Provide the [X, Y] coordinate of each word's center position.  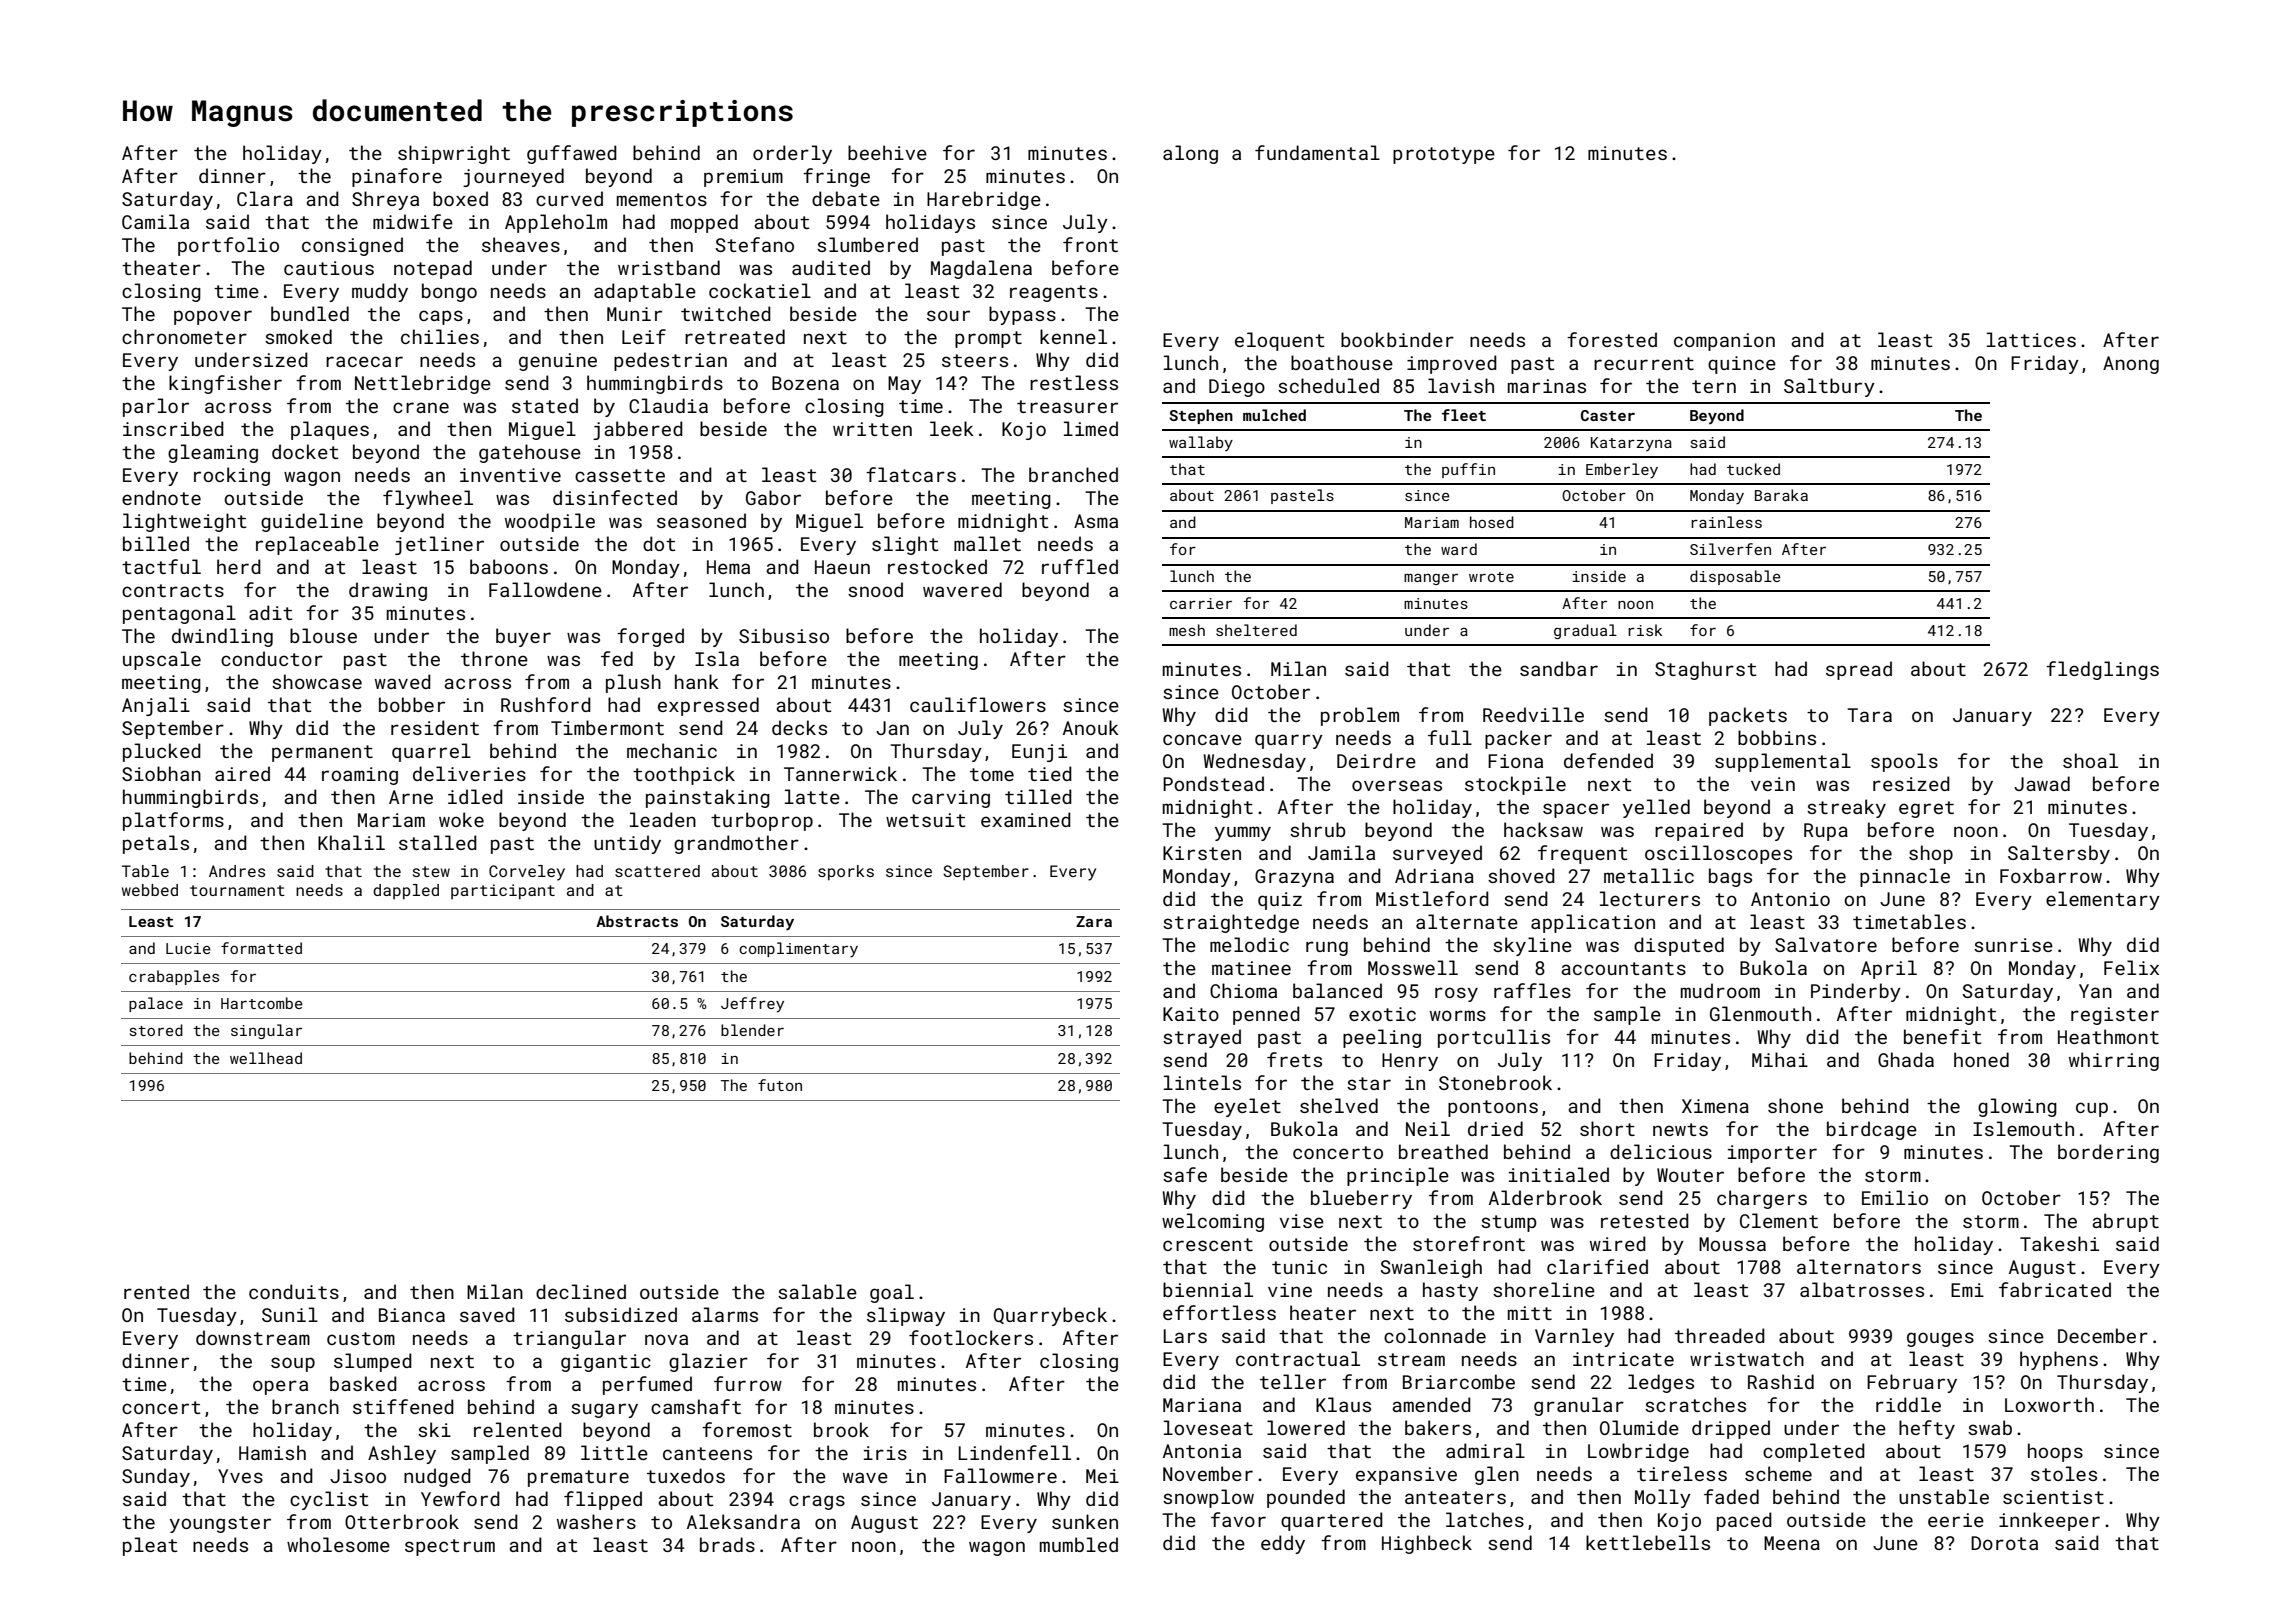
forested [1612, 339]
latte [812, 796]
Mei [1102, 1476]
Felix [2131, 967]
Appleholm [556, 223]
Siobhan [161, 773]
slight [905, 545]
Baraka [1781, 495]
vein [1773, 784]
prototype [1444, 155]
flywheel [428, 499]
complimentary [798, 949]
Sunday [156, 1477]
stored [156, 1030]
